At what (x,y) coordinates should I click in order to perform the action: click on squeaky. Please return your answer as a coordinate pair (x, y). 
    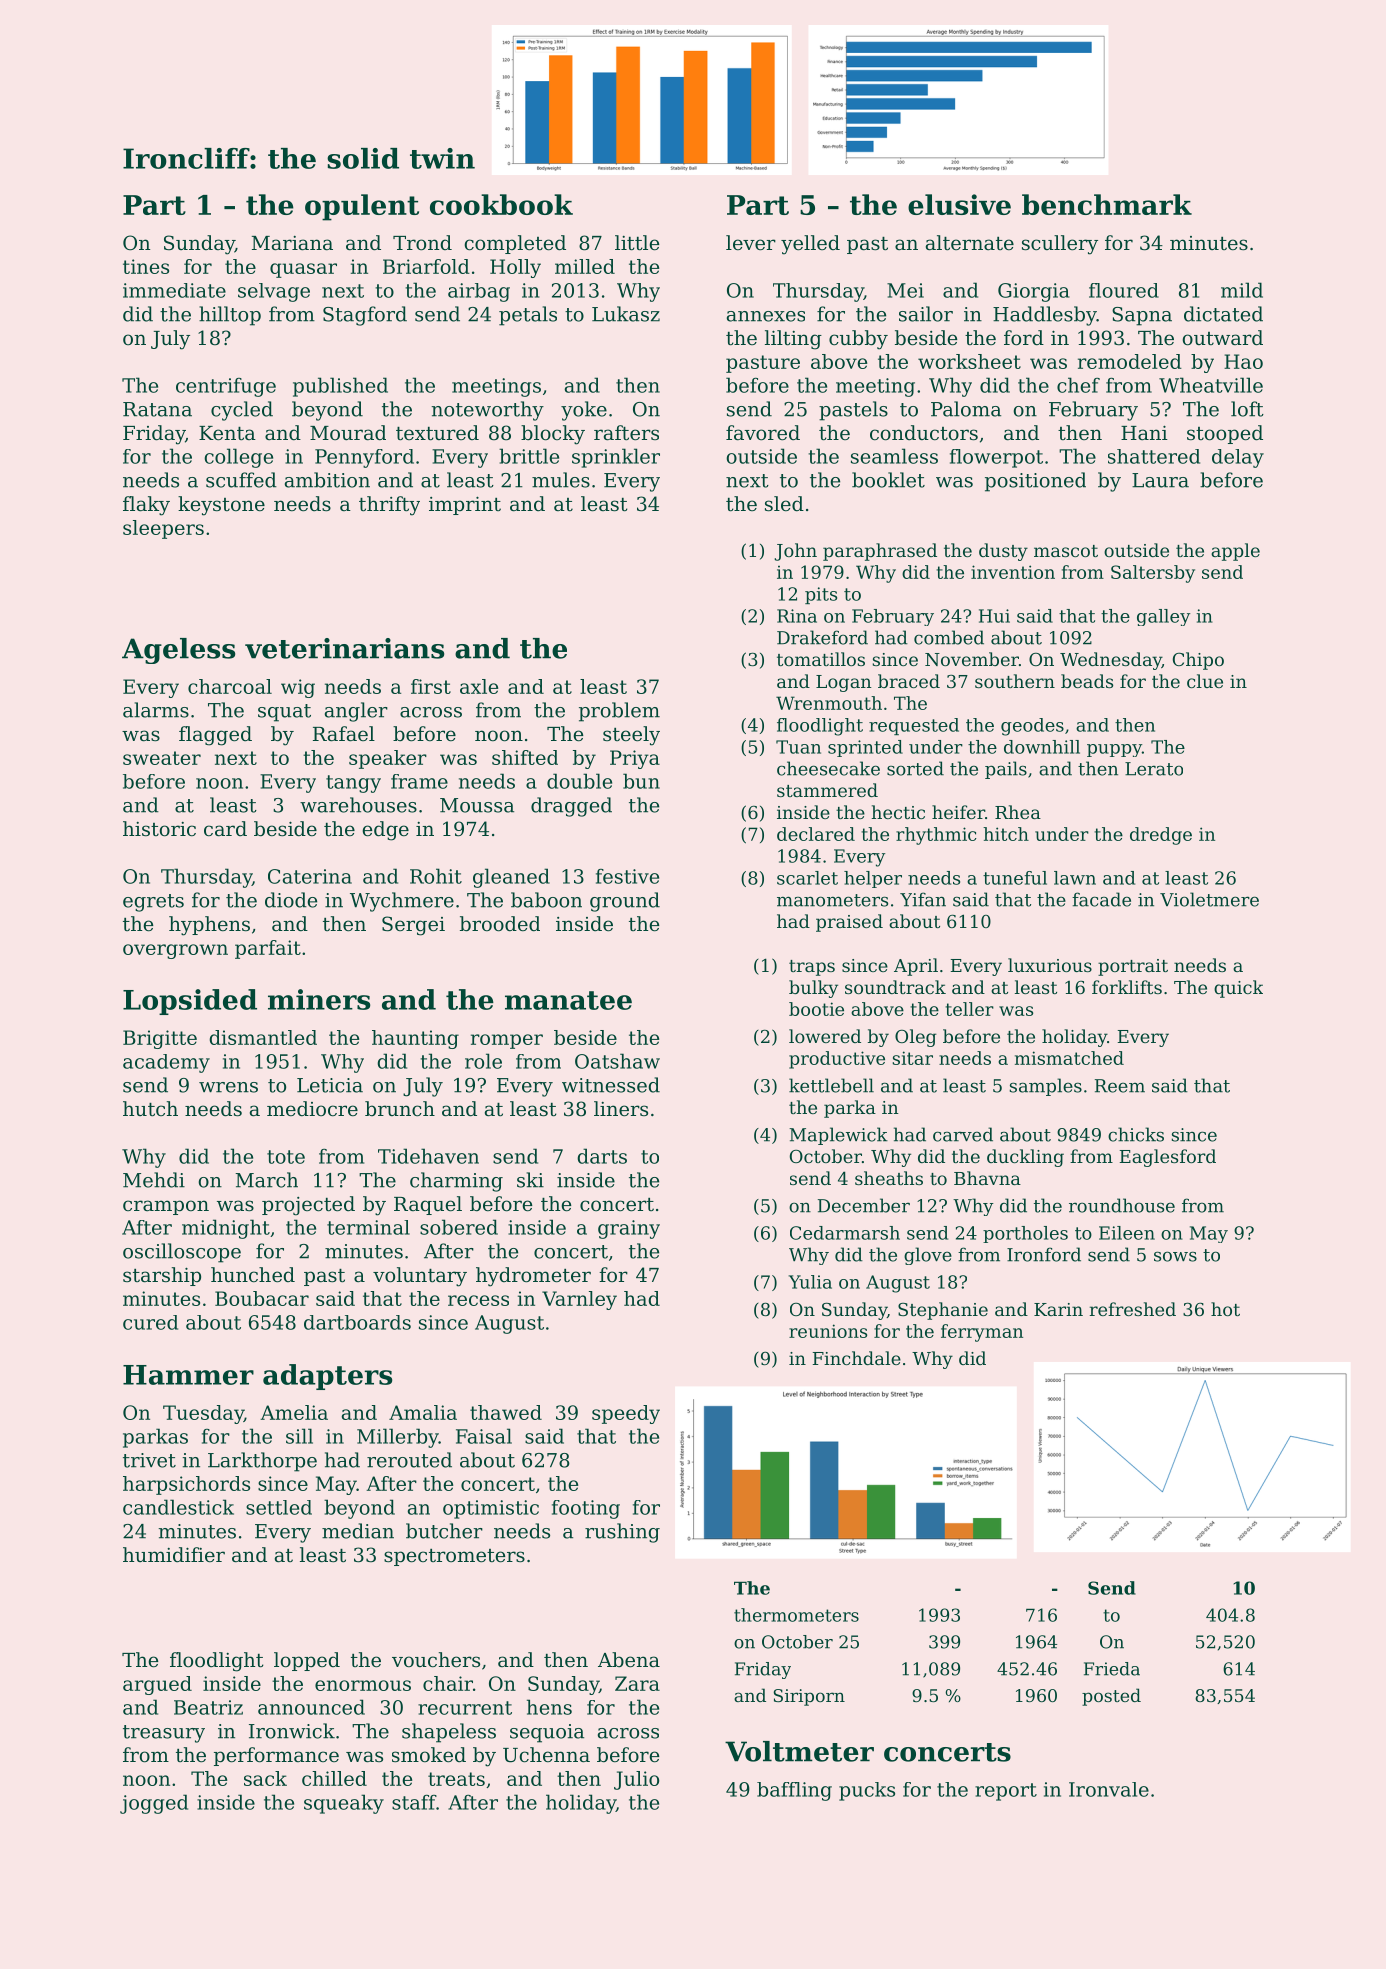
    Looking at the image, I should click on (344, 1804).
